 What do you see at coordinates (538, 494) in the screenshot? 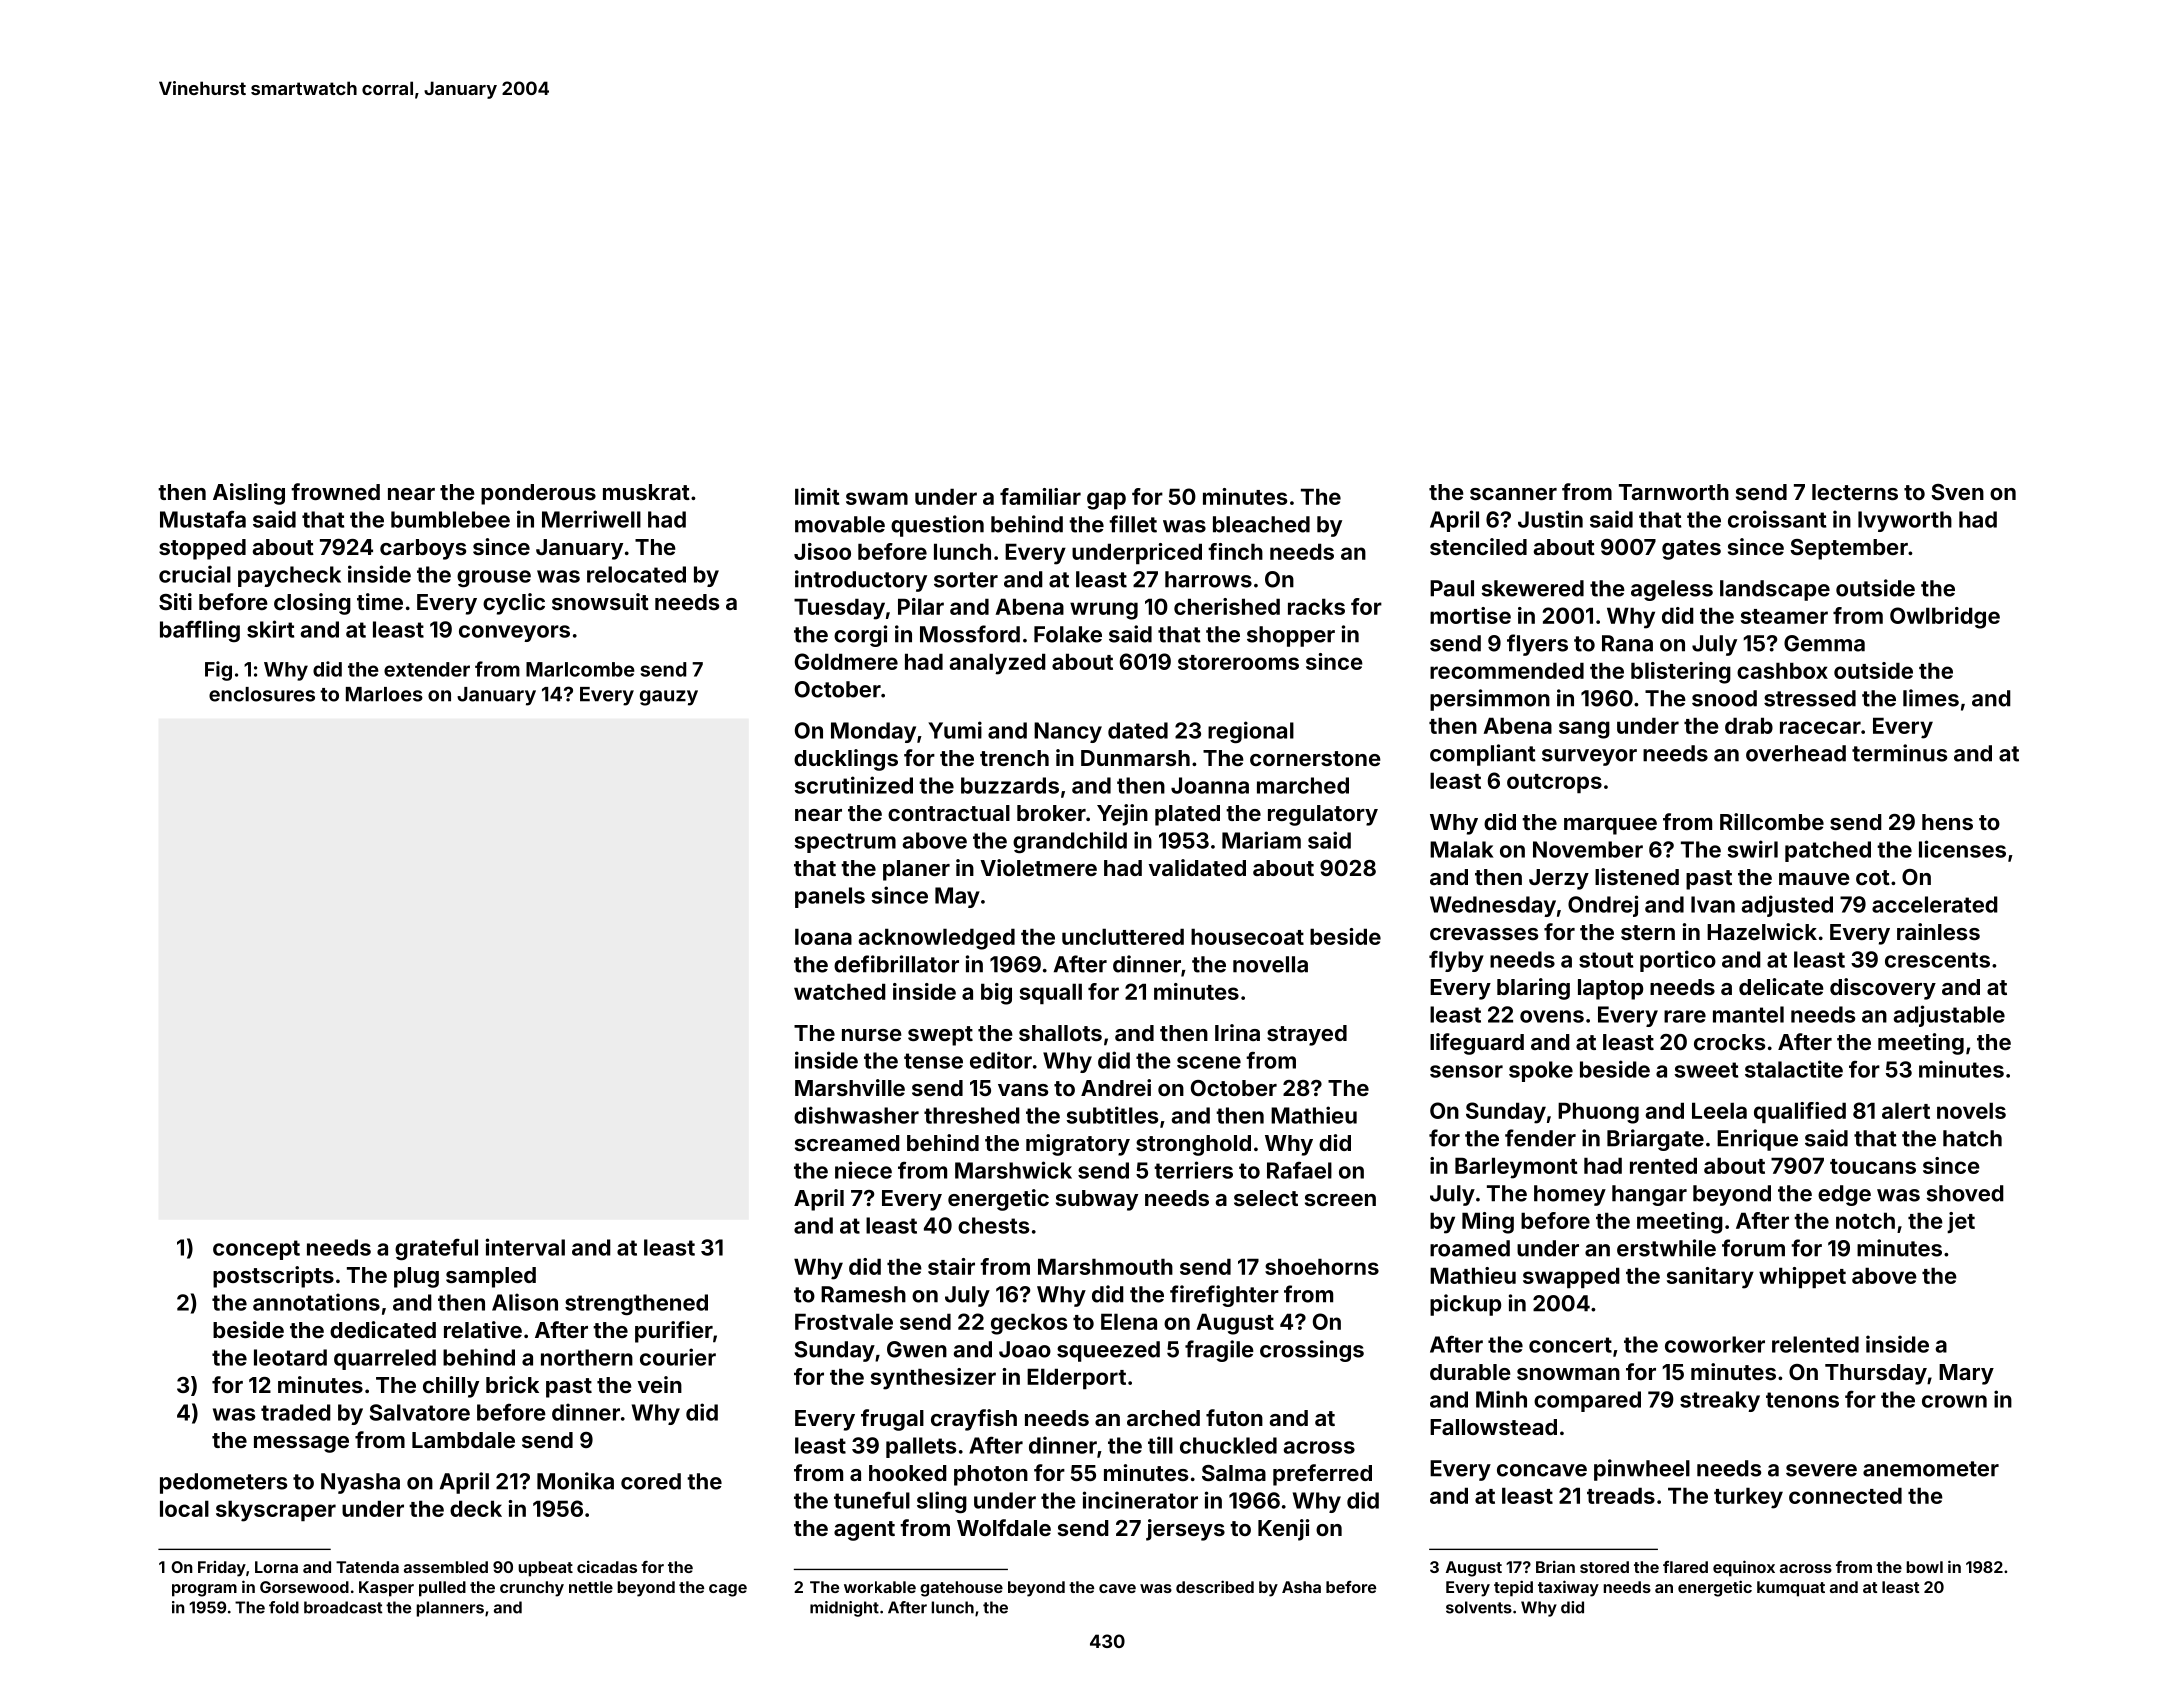
I see `ponderous` at bounding box center [538, 494].
